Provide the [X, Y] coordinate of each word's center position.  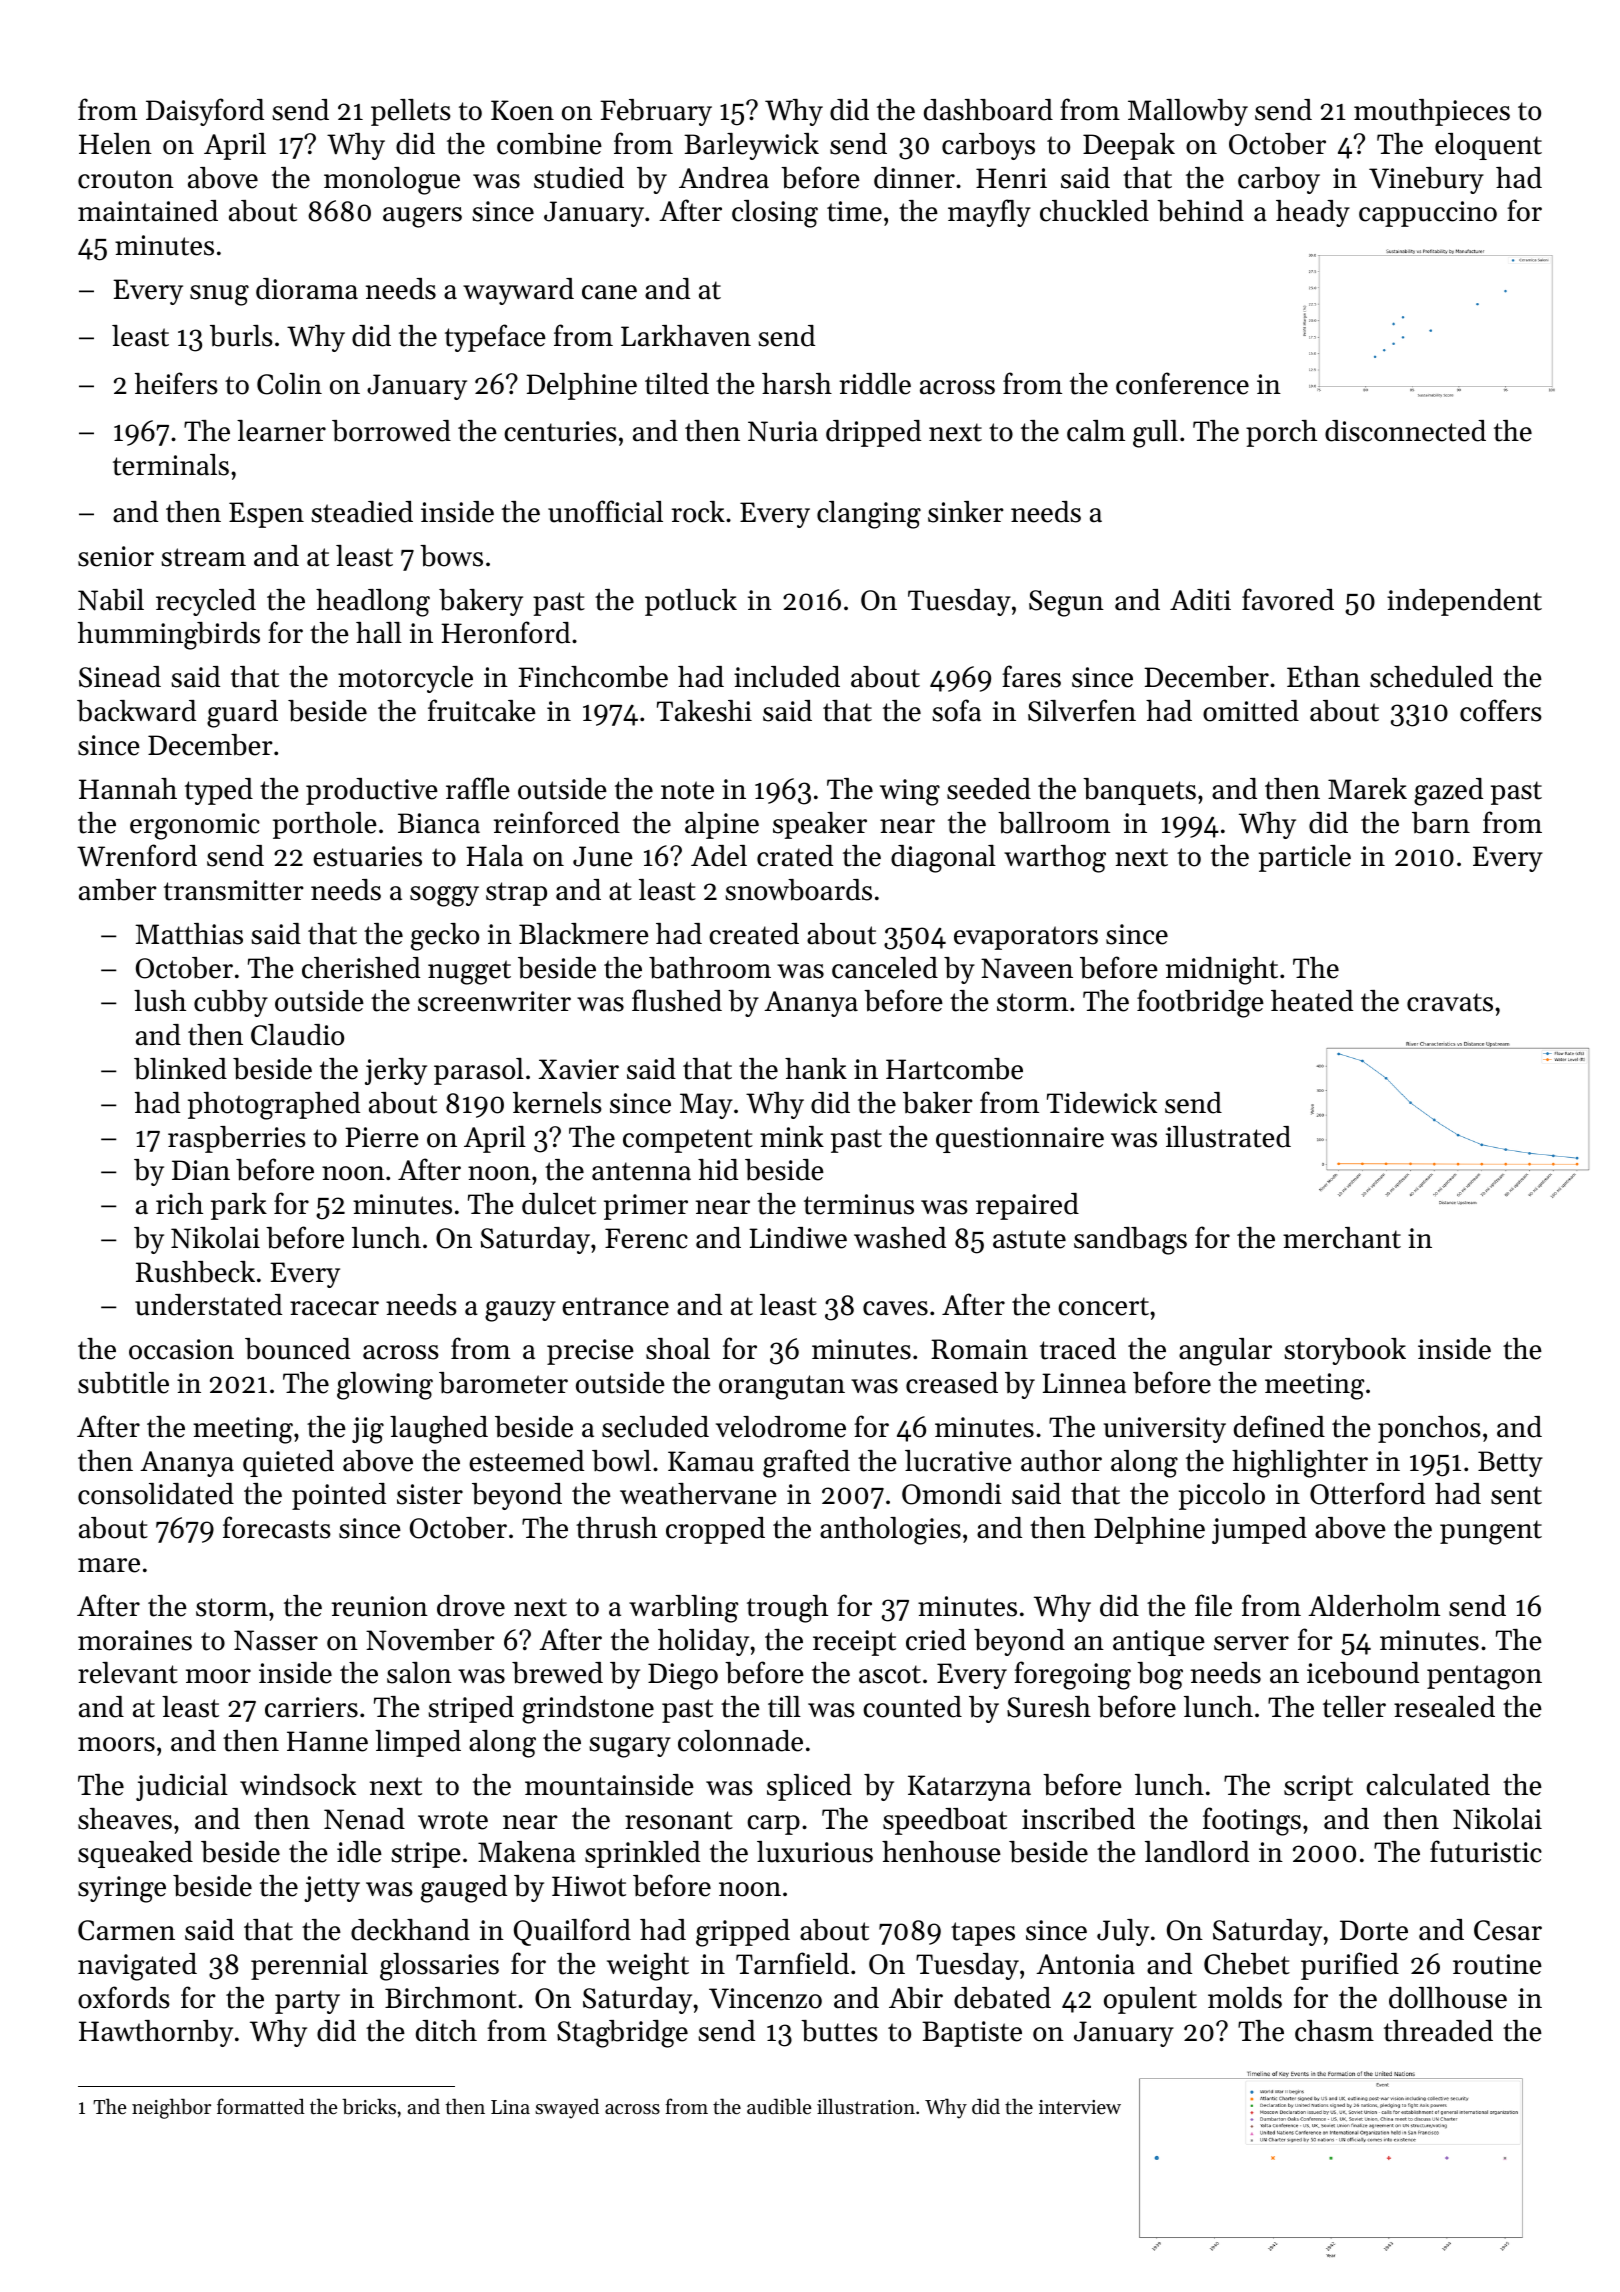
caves [895, 1308]
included [787, 677]
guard [242, 714]
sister [430, 1494]
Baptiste [972, 2034]
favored [1288, 599]
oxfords [124, 1997]
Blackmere [584, 934]
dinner [914, 178]
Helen [115, 144]
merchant [1342, 1238]
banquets [1139, 791]
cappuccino [1428, 214]
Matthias [189, 934]
